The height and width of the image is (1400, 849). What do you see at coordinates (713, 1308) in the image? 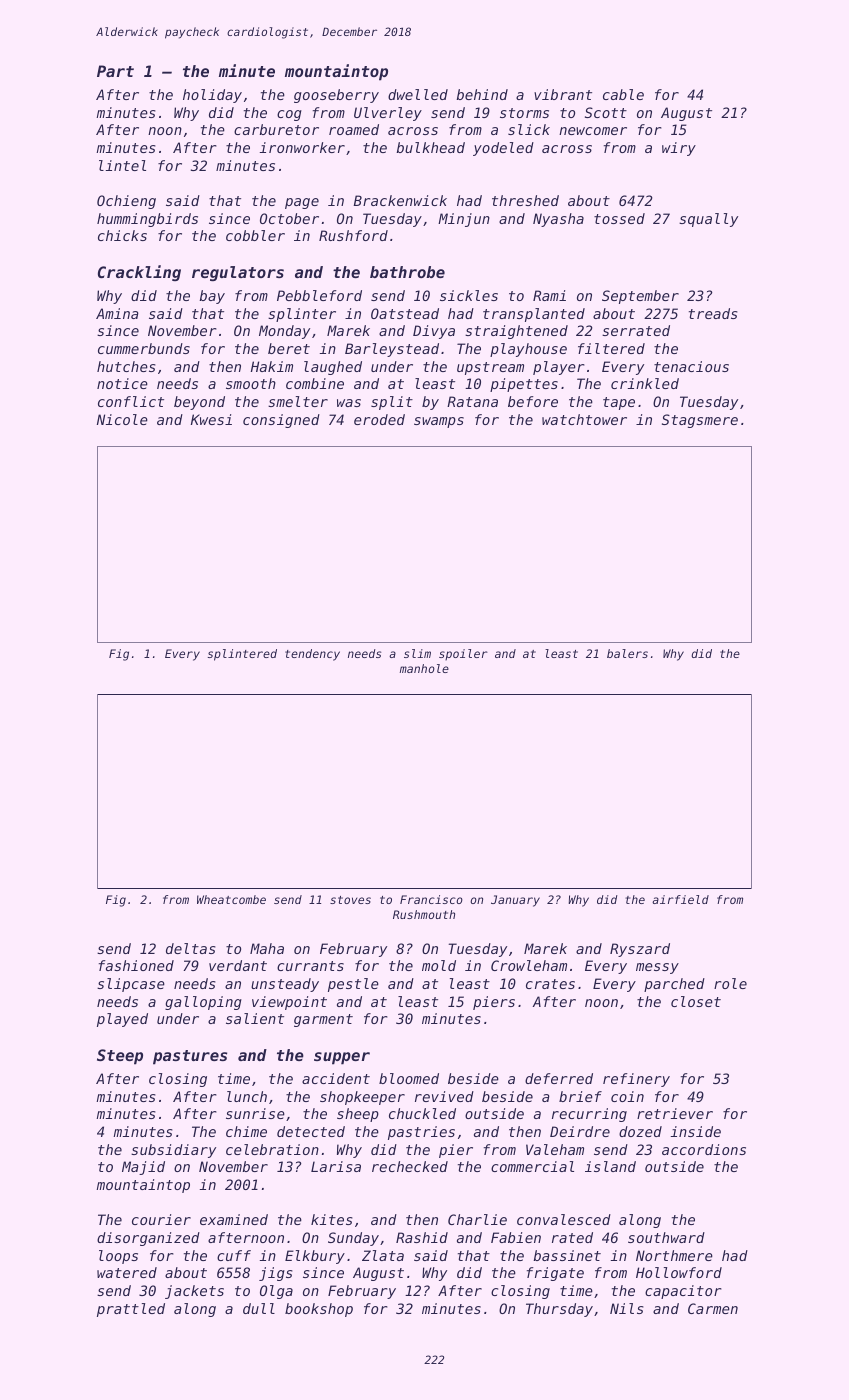
I see `Carmen` at bounding box center [713, 1308].
